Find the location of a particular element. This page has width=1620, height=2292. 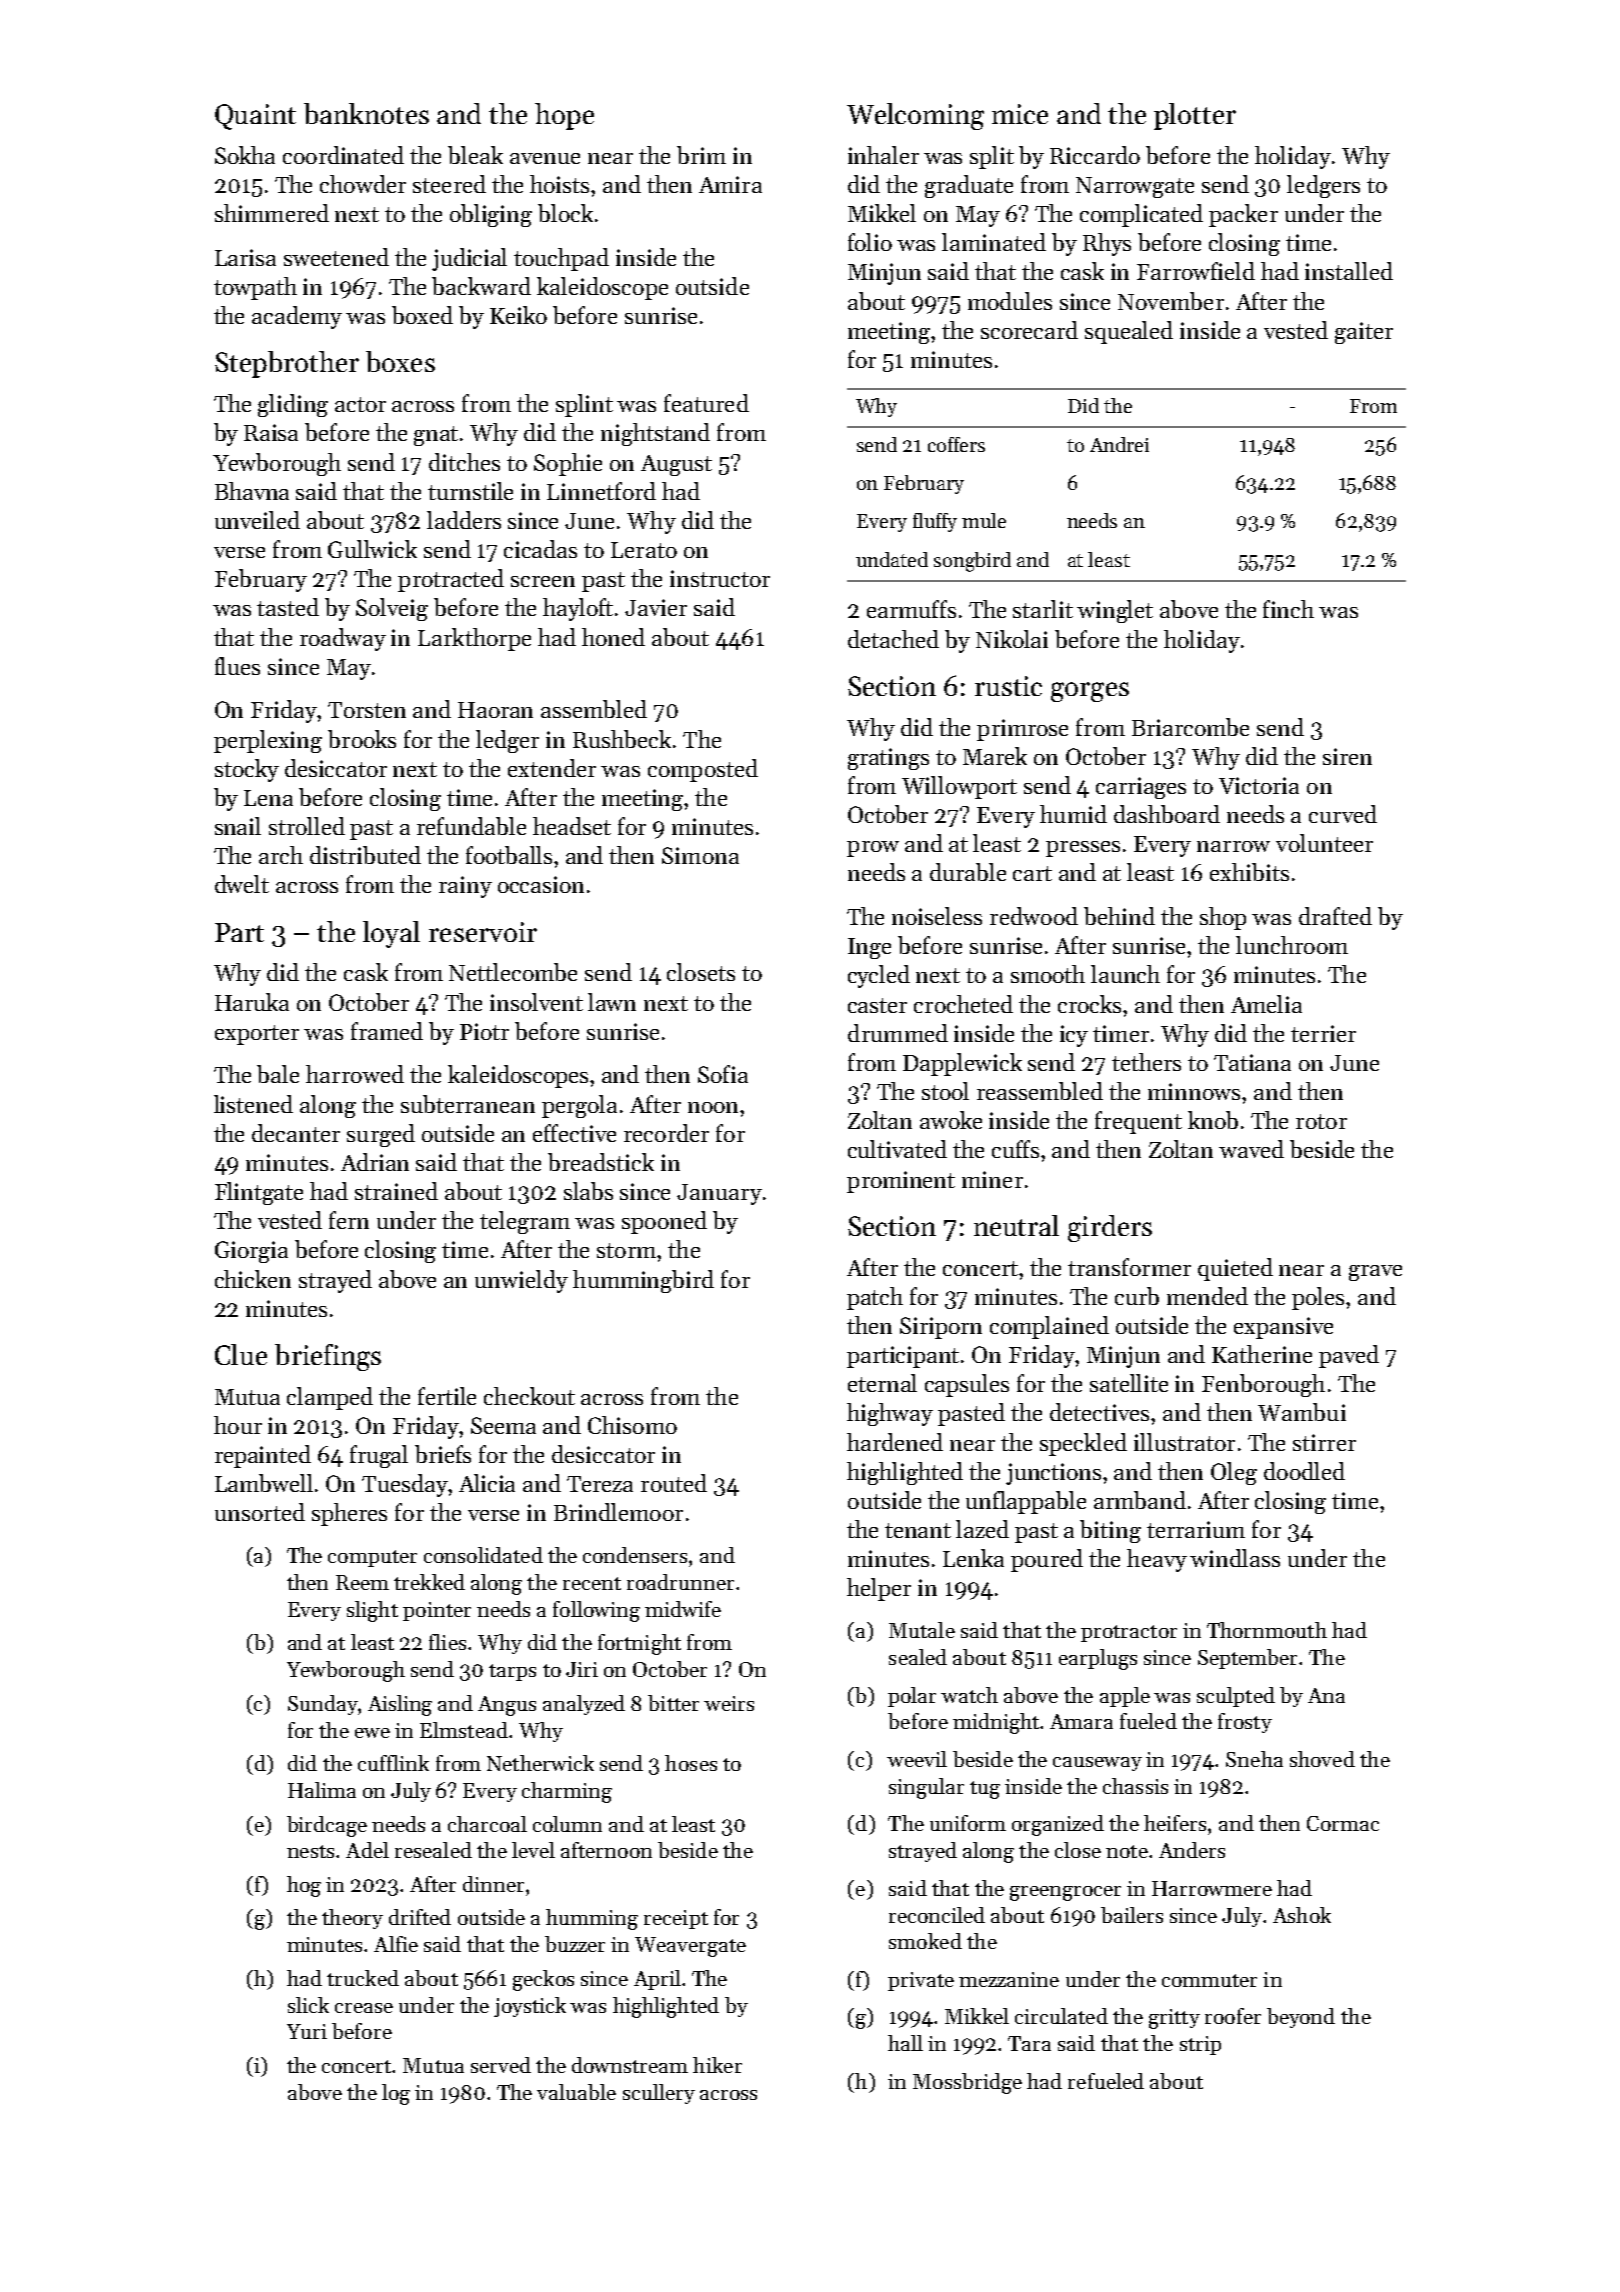

Giorgia is located at coordinates (251, 1252).
